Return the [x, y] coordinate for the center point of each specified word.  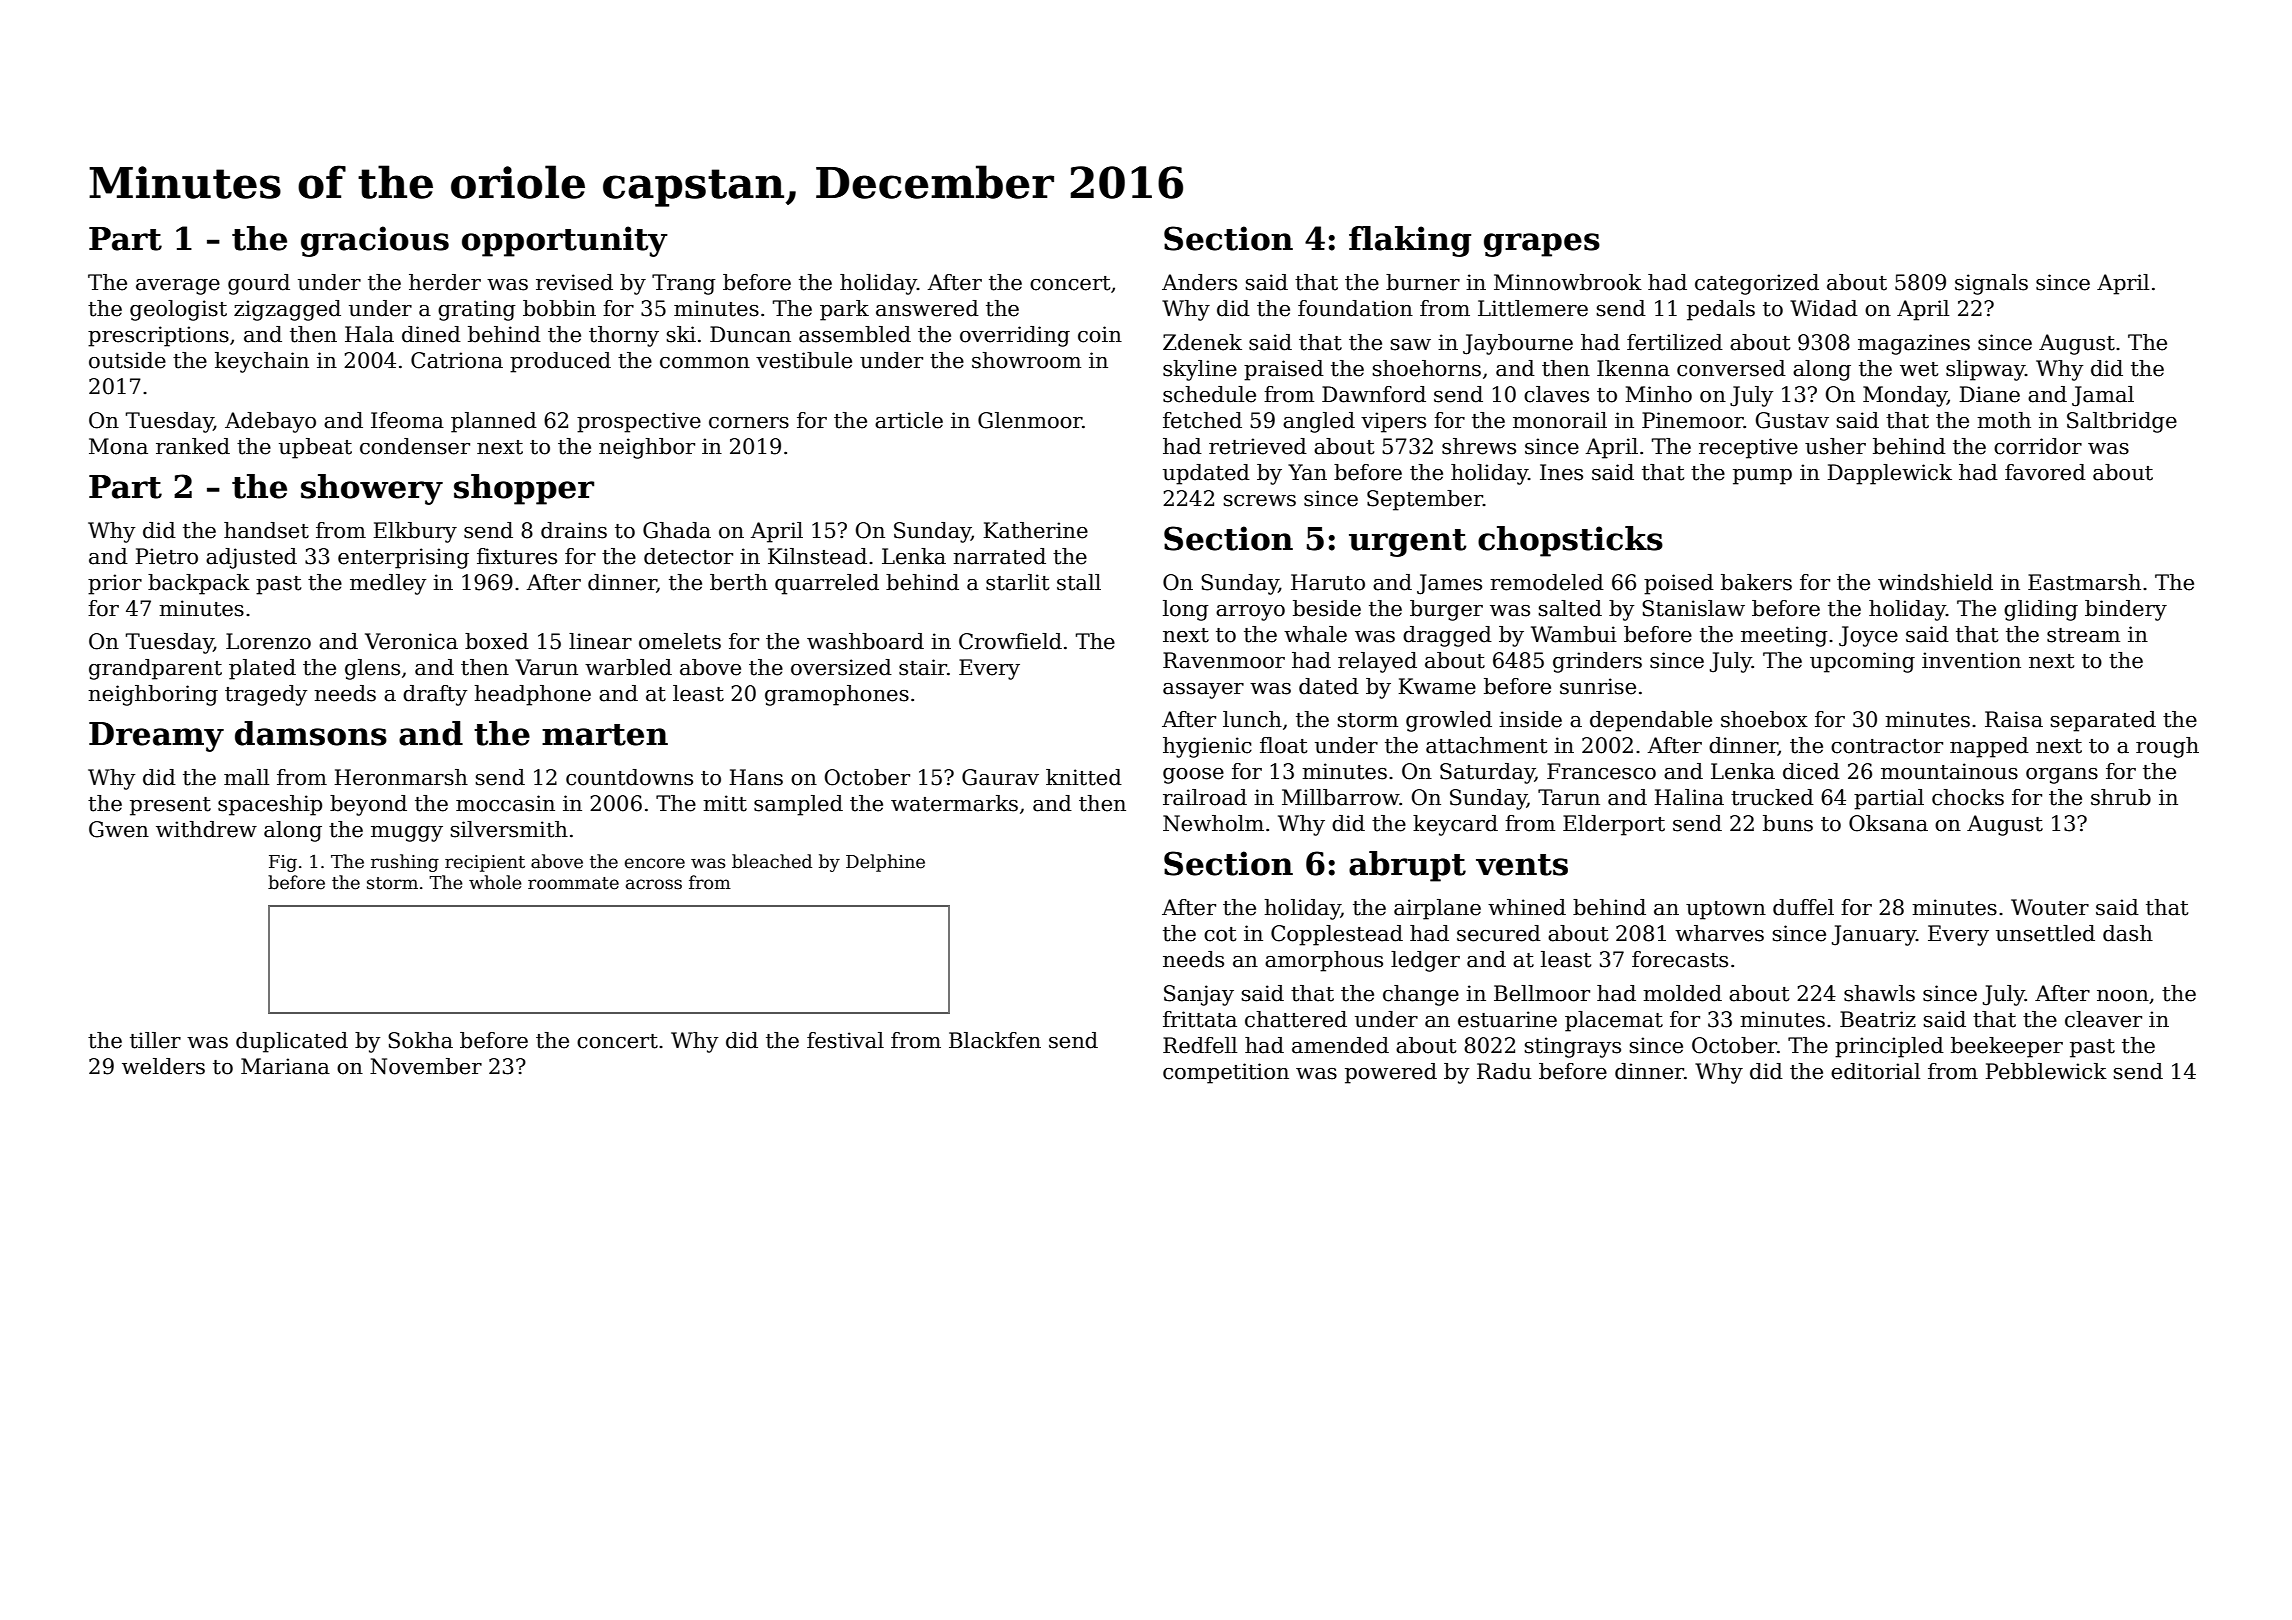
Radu [1504, 1071]
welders [163, 1066]
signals [1991, 284]
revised [574, 282]
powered [1391, 1073]
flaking [1410, 241]
